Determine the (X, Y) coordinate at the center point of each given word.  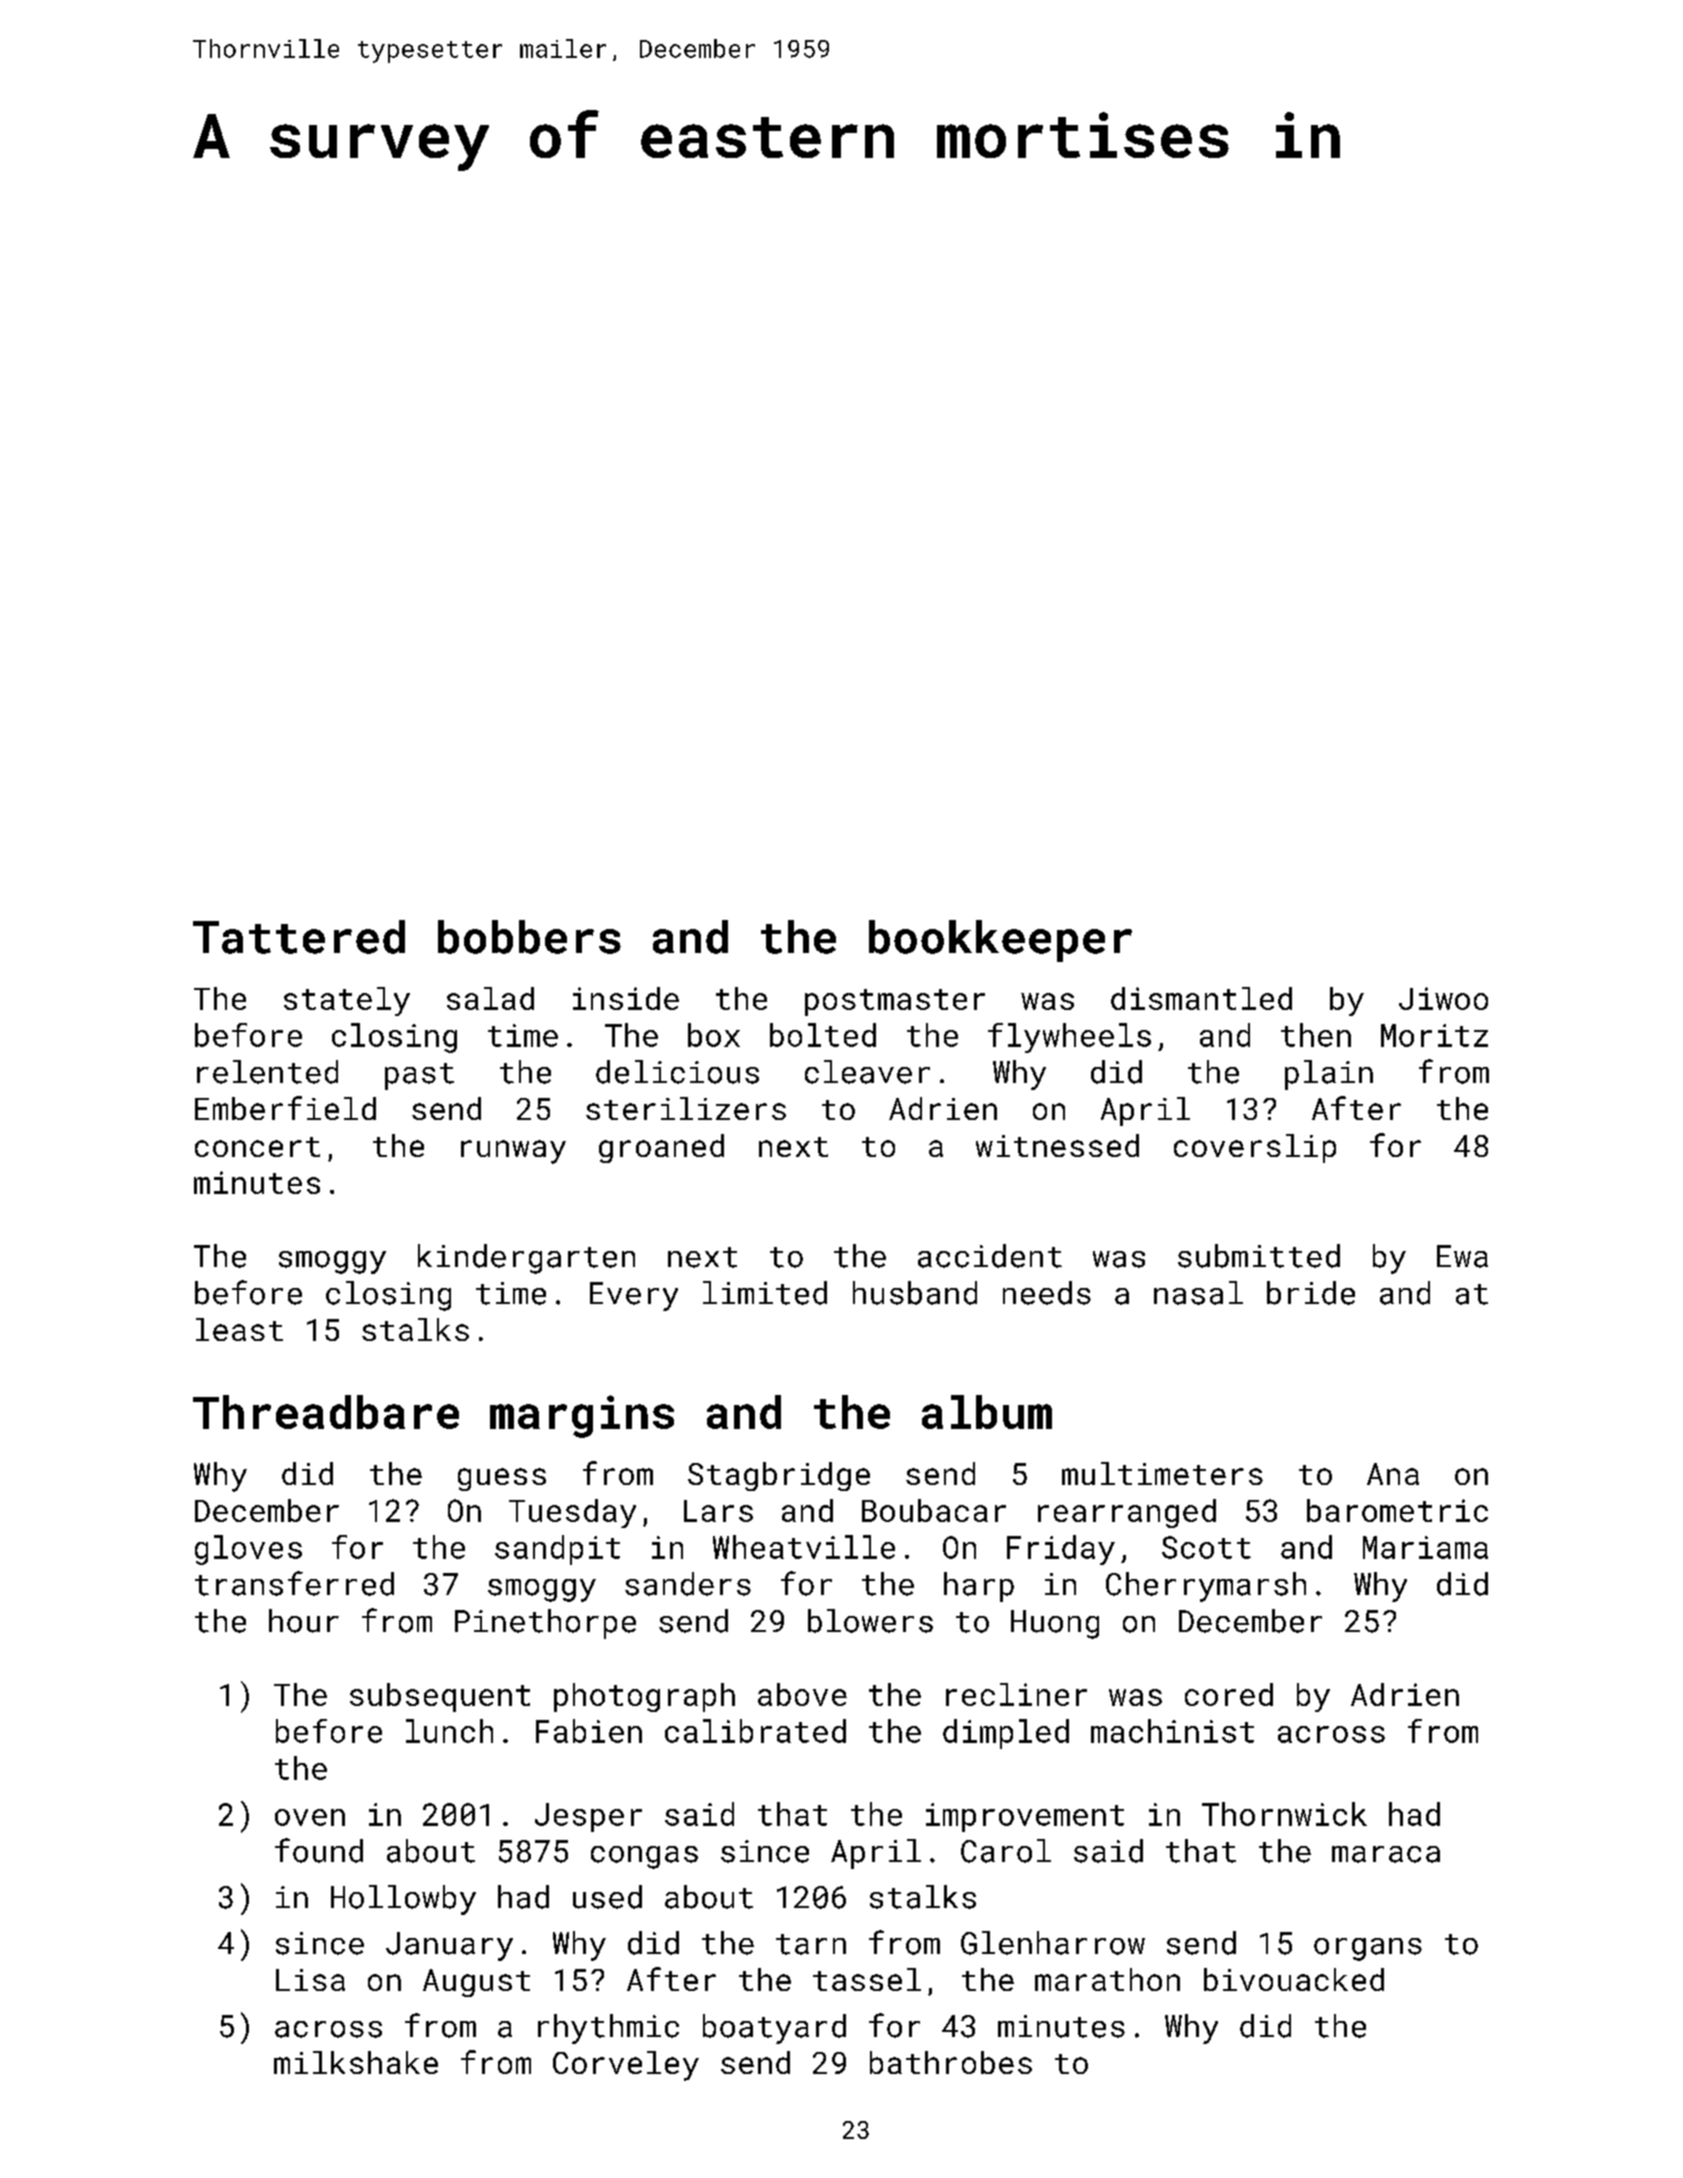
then (1316, 1035)
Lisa (310, 1980)
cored (1229, 1694)
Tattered (299, 937)
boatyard (774, 2029)
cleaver (867, 1072)
